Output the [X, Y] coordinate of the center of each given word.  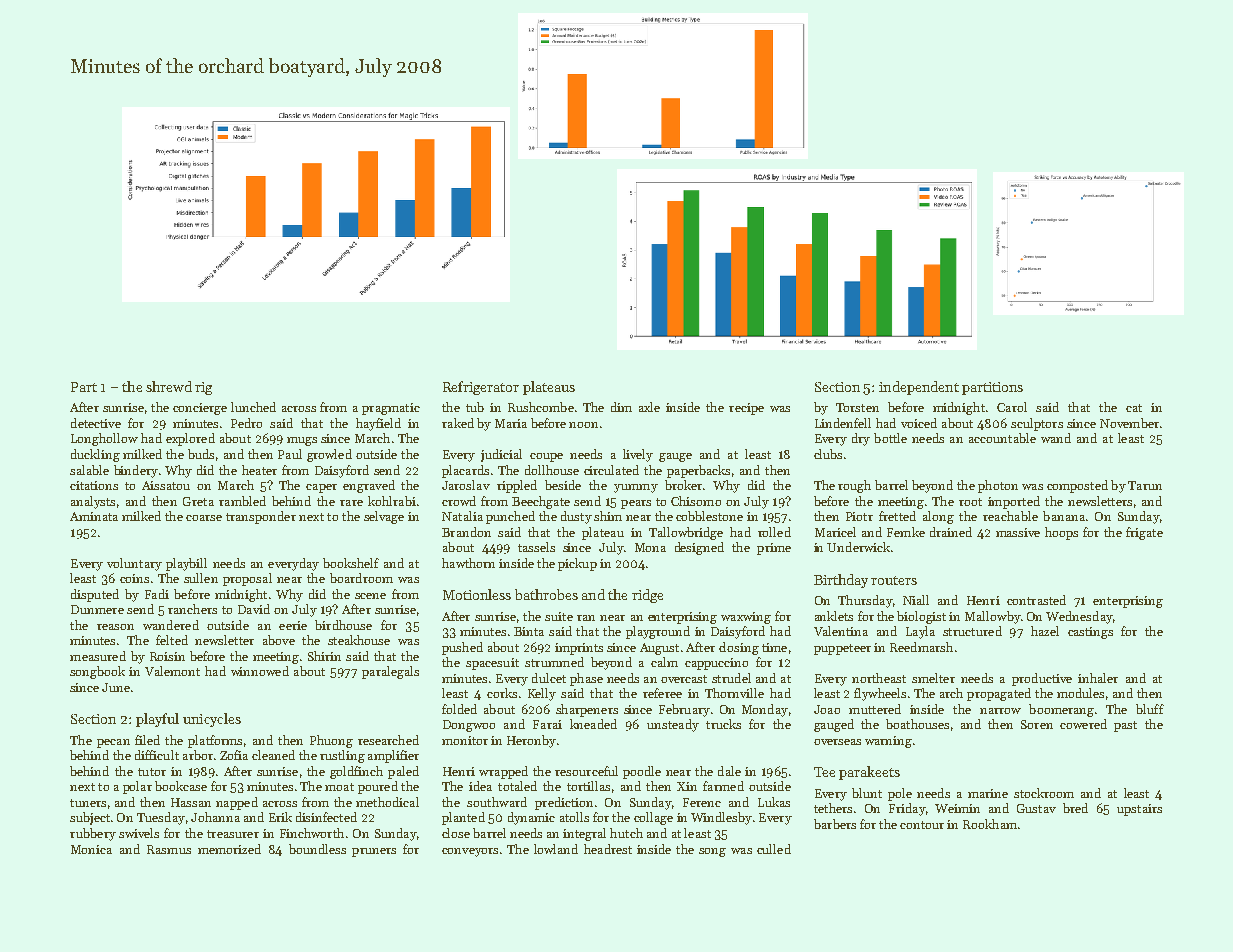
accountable [1002, 438]
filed [147, 740]
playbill [186, 564]
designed [699, 548]
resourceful [586, 771]
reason [115, 627]
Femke [906, 532]
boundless [317, 849]
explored [190, 439]
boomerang [1061, 710]
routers [894, 580]
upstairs [1139, 810]
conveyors [470, 852]
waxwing [746, 618]
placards [465, 471]
